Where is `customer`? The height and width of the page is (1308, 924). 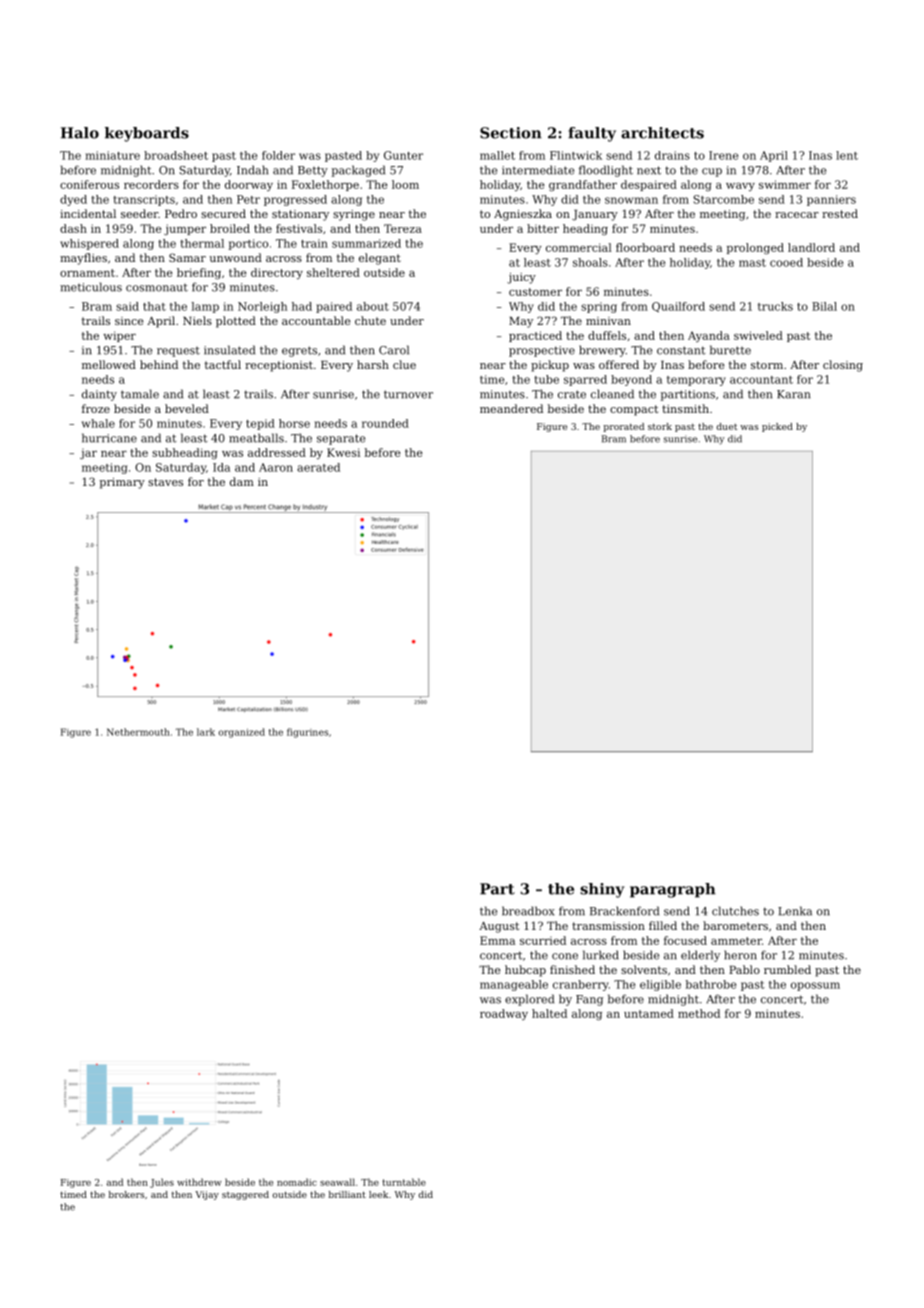 customer is located at coordinates (535, 292).
